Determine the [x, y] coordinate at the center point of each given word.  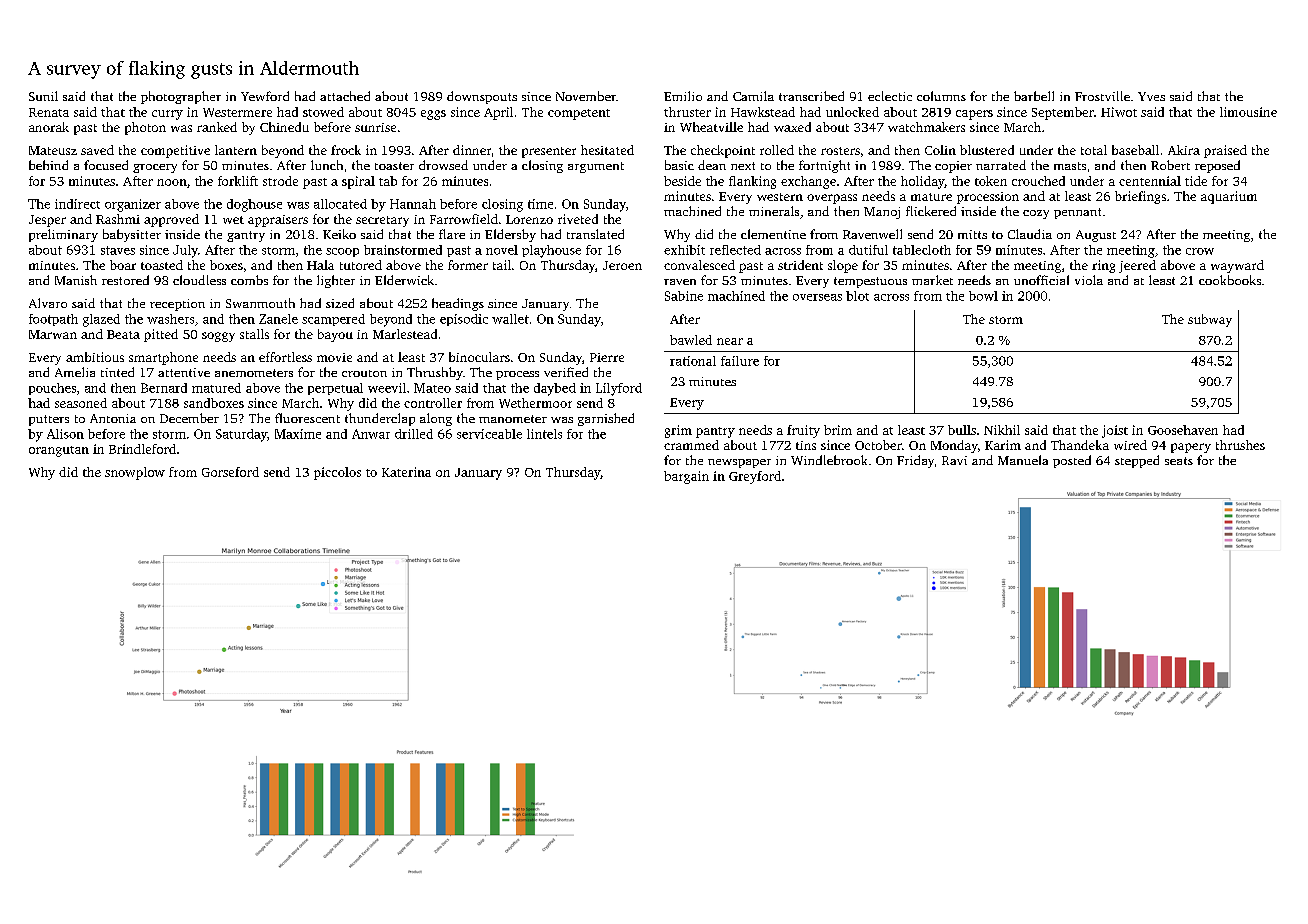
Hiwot [1119, 112]
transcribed [811, 96]
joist [1115, 431]
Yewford [265, 96]
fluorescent [307, 418]
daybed [555, 389]
